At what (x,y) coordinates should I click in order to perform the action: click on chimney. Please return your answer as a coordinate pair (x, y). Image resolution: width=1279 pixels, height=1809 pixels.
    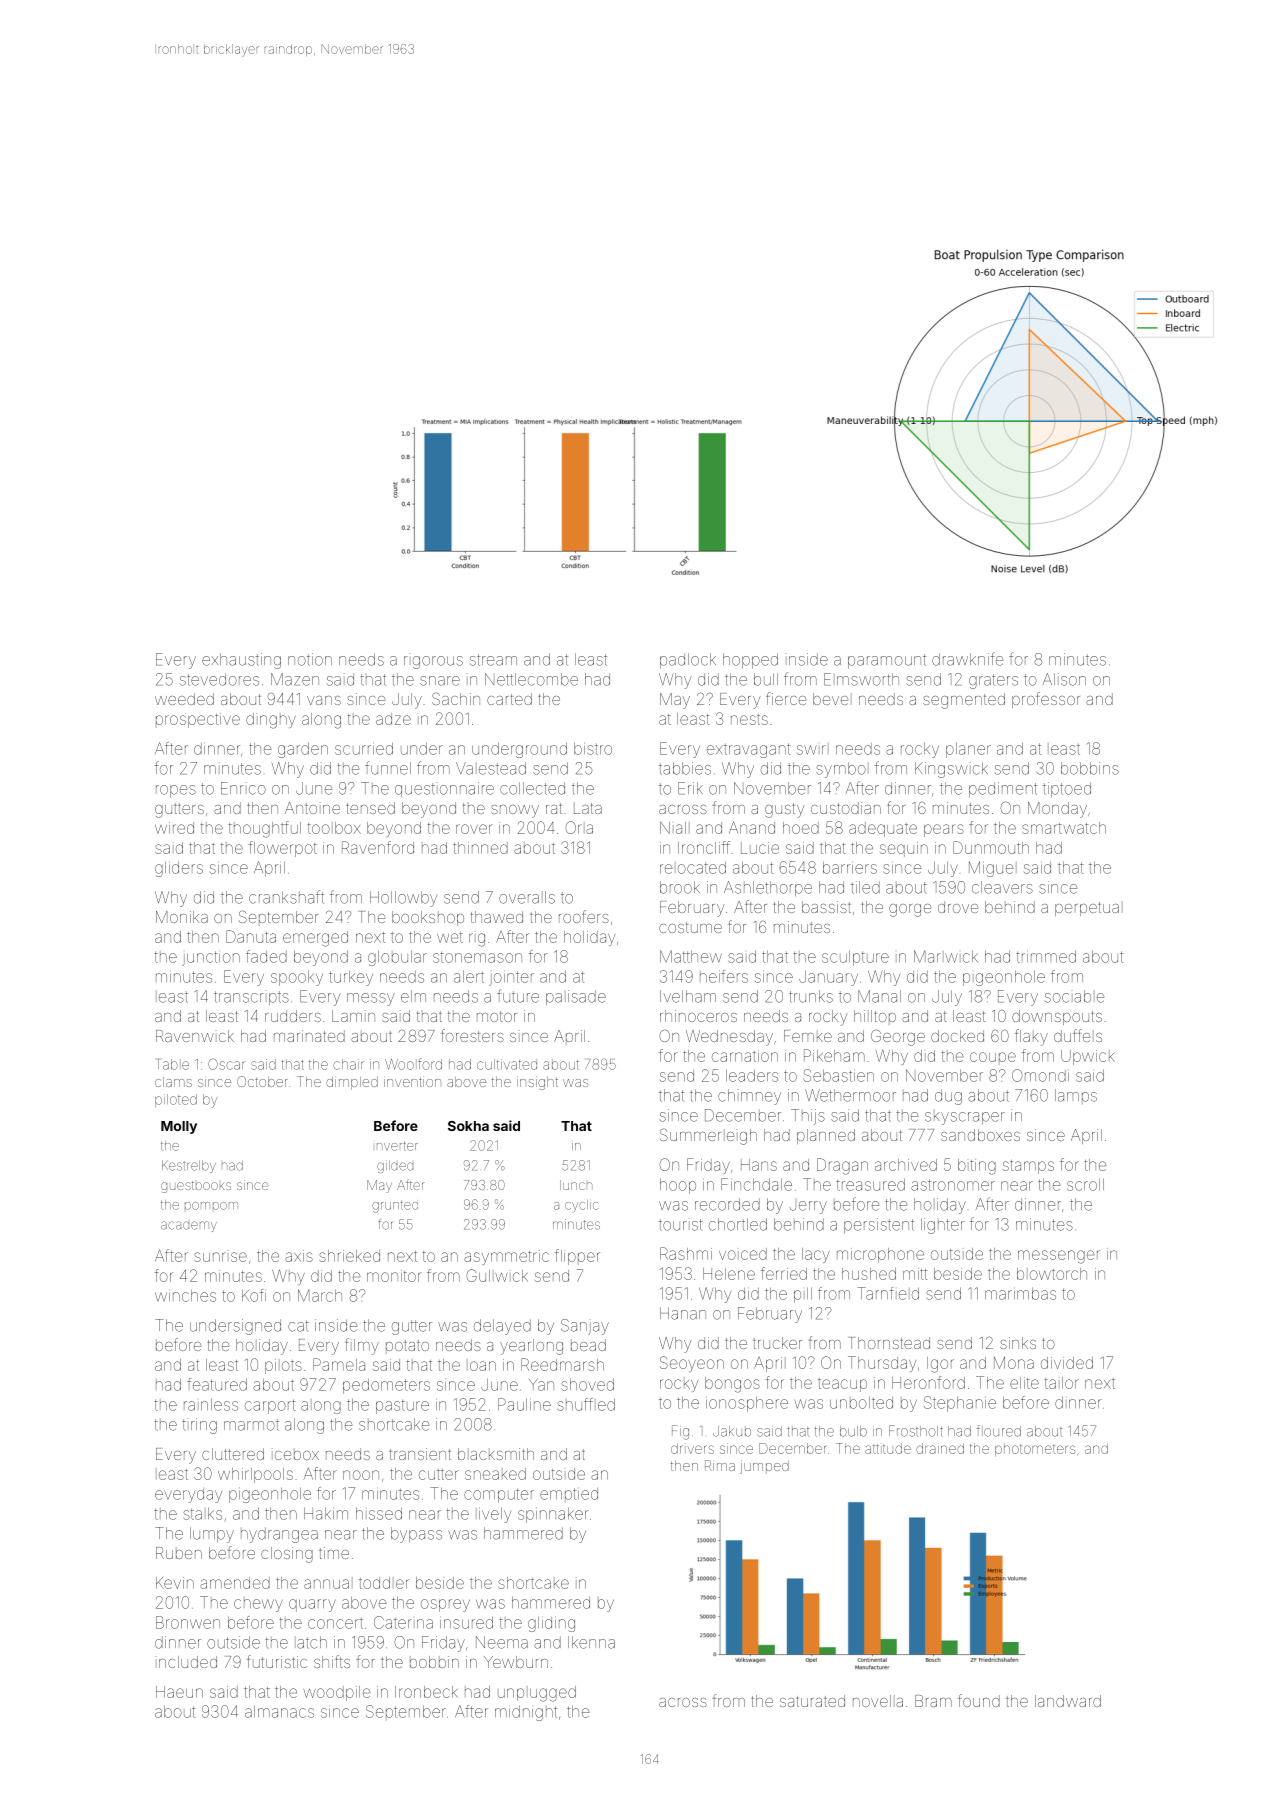
    Looking at the image, I should click on (749, 1097).
